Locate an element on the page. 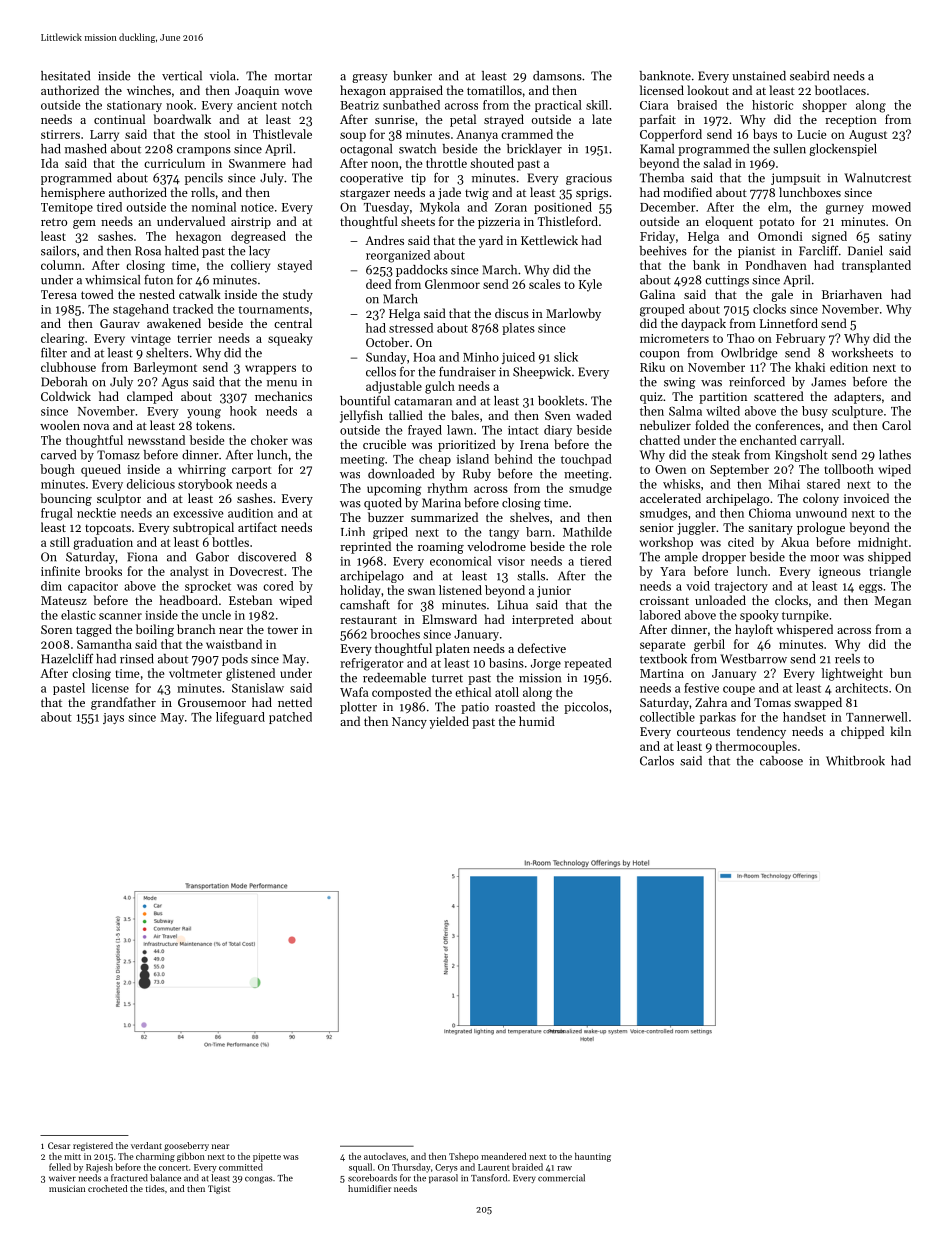 Image resolution: width=952 pixels, height=1233 pixels. Elmsward is located at coordinates (449, 619).
